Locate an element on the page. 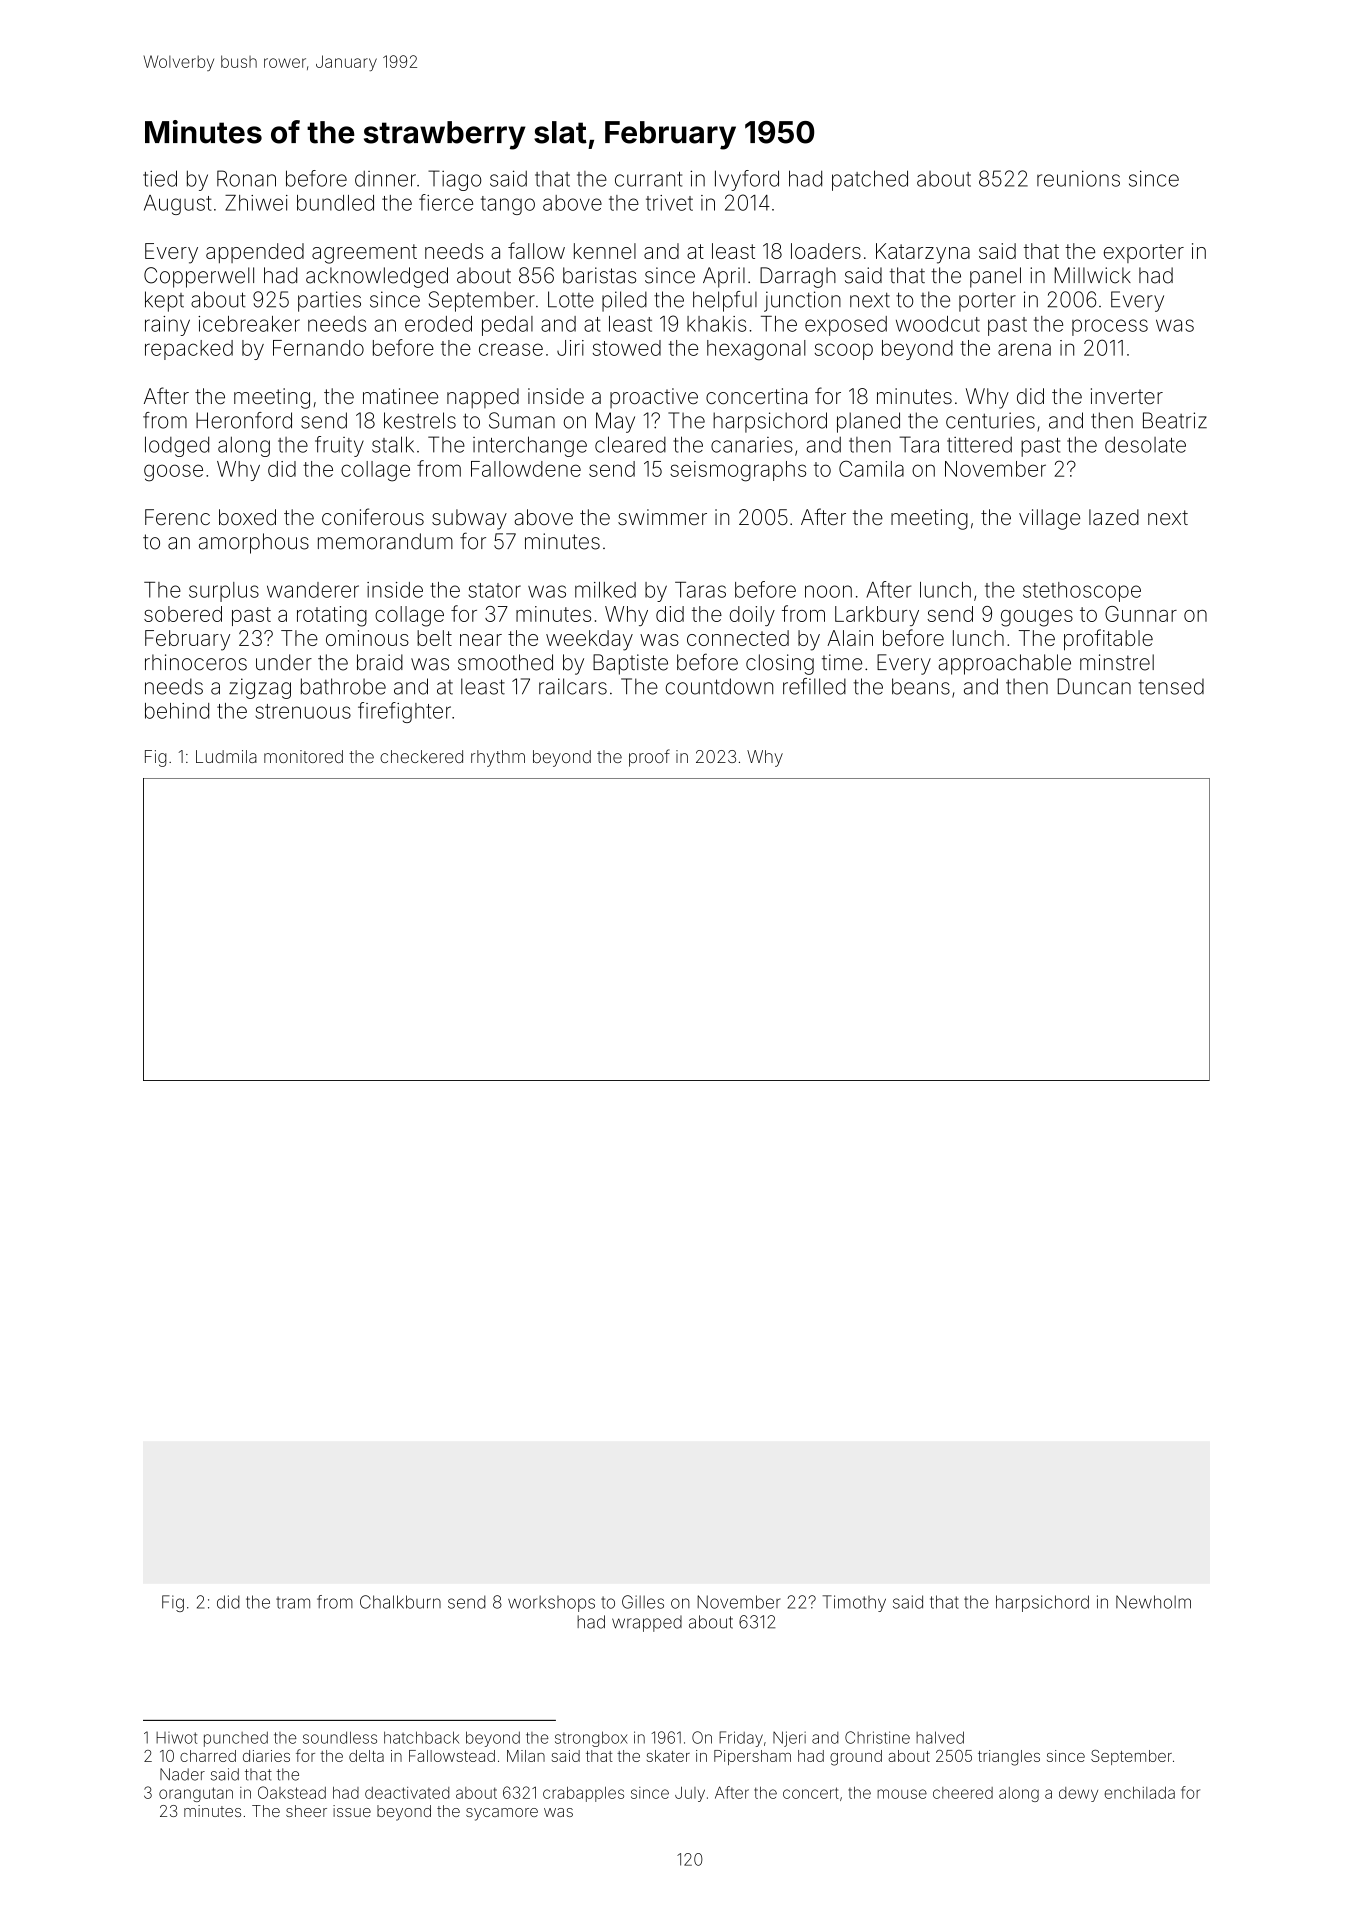 The image size is (1353, 1914). rhythm is located at coordinates (498, 758).
